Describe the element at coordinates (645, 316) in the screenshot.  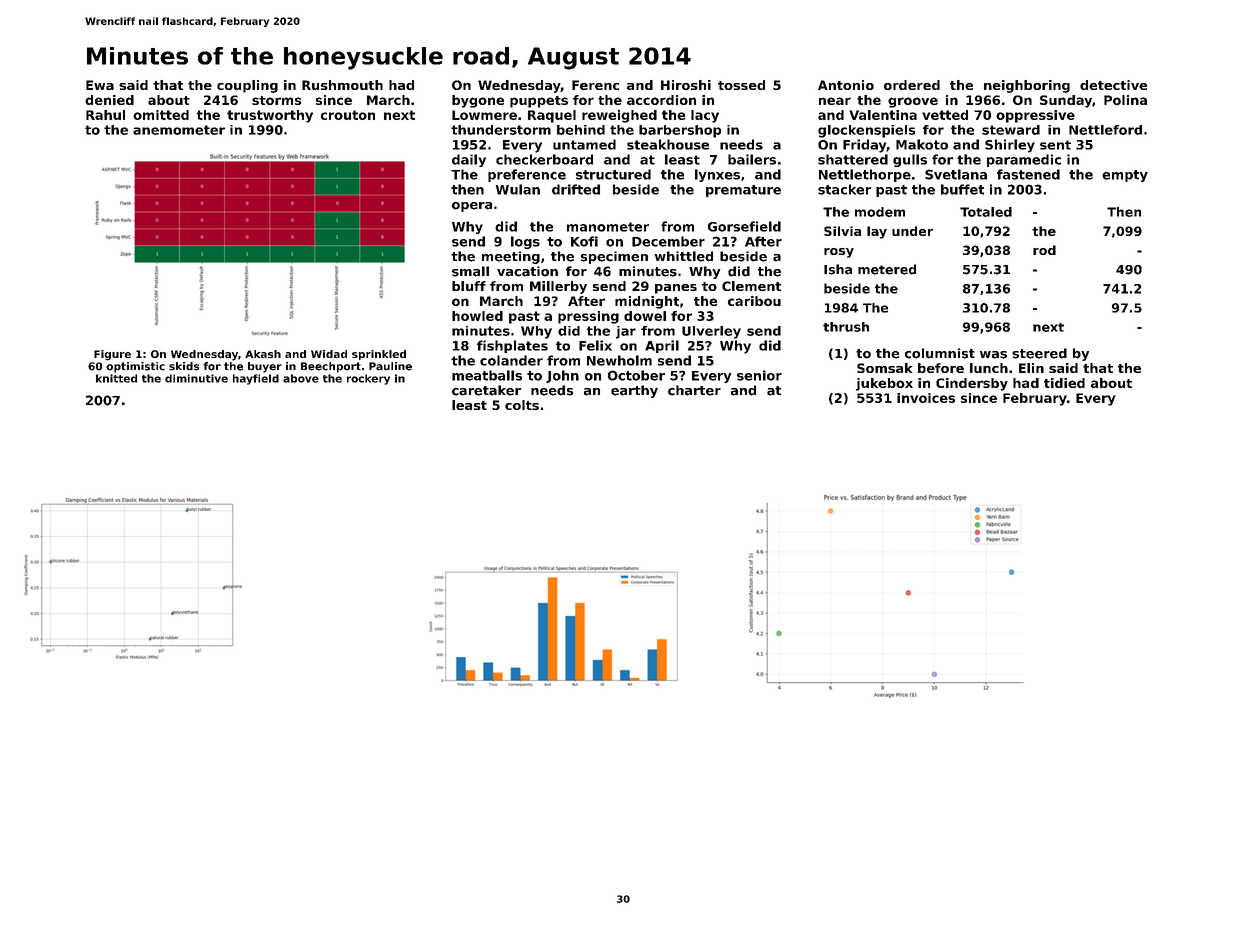
I see `dowel` at that location.
